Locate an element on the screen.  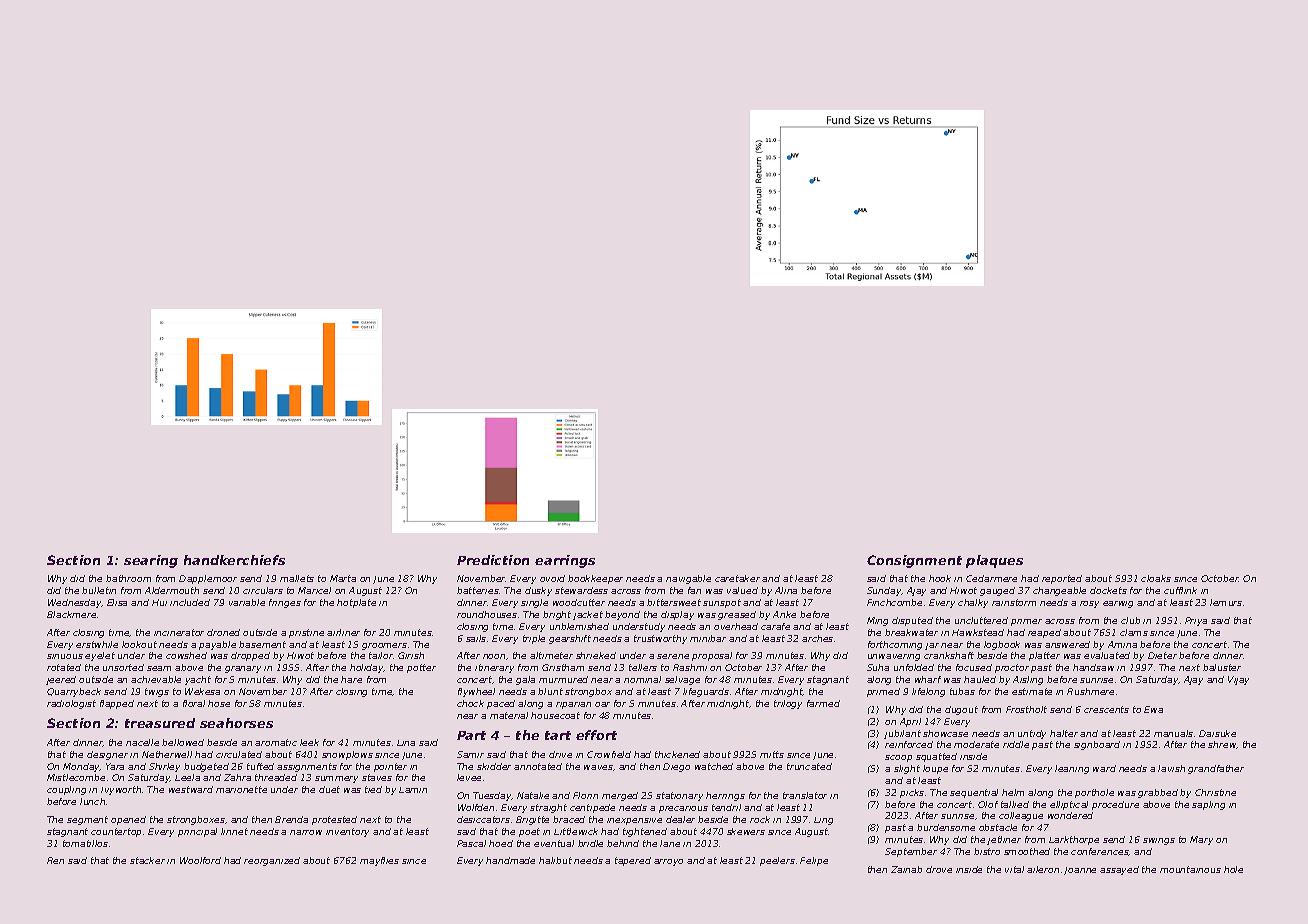
plaques is located at coordinates (994, 561).
